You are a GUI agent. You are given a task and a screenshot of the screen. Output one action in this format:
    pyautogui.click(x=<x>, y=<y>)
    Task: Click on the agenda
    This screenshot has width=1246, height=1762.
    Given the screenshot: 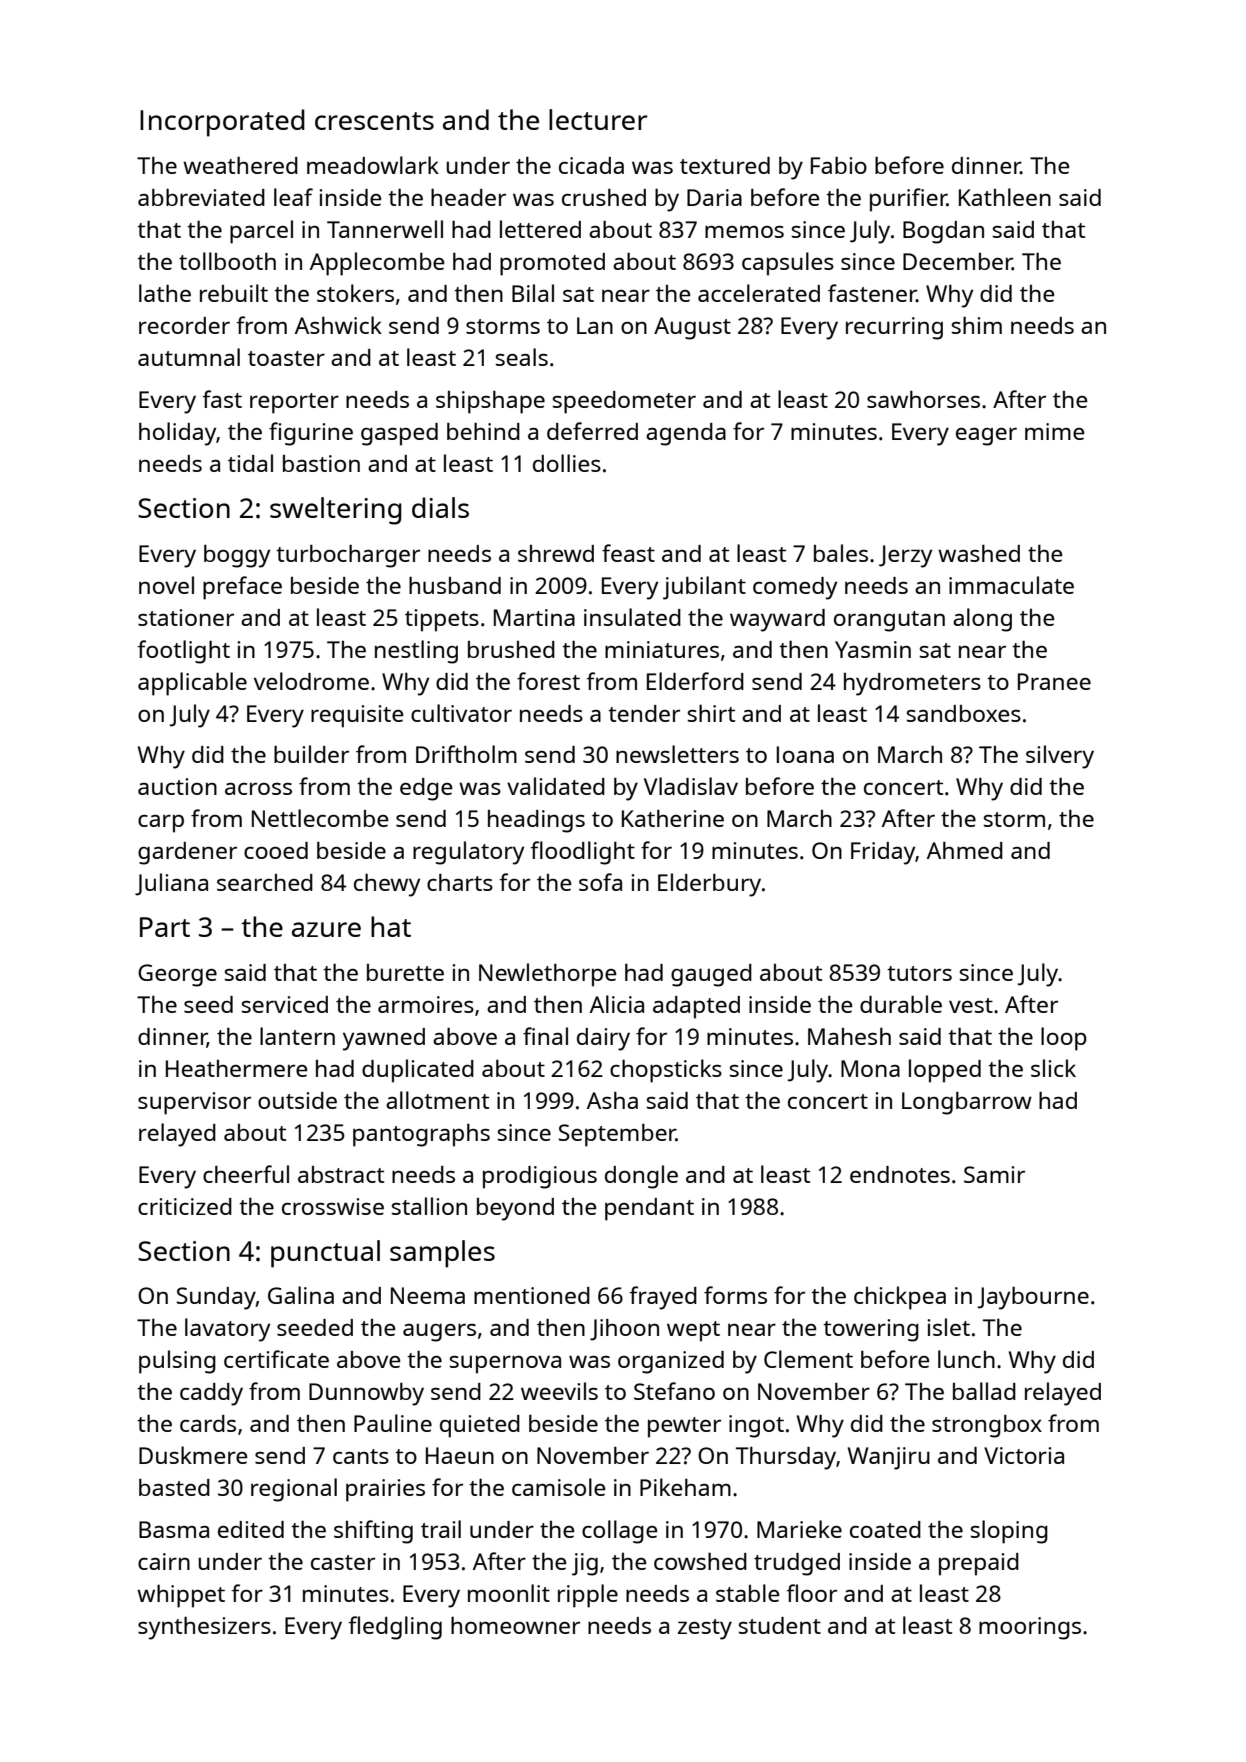 What is the action you would take?
    pyautogui.click(x=686, y=434)
